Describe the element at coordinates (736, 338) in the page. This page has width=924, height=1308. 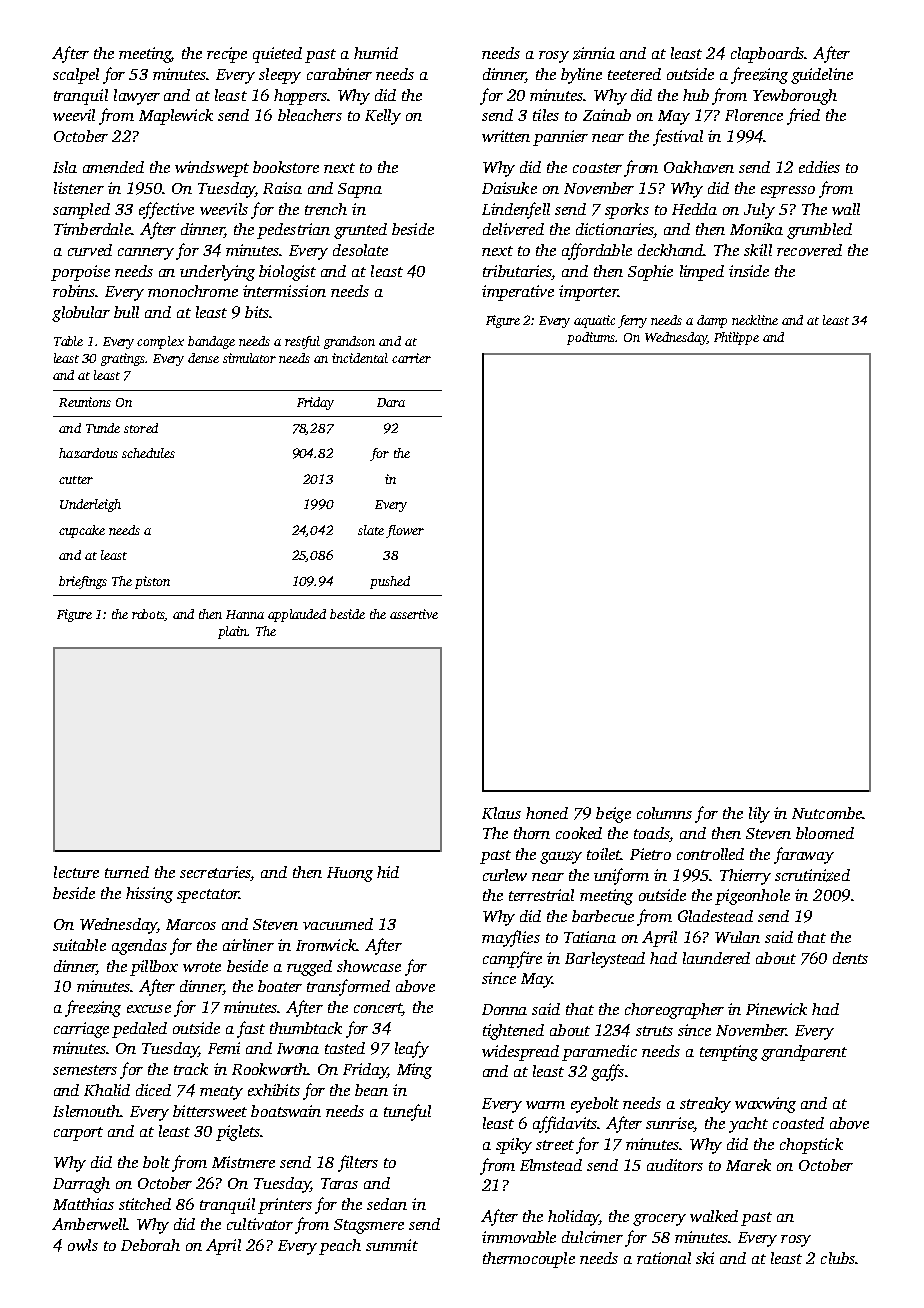
I see `Philippe` at that location.
